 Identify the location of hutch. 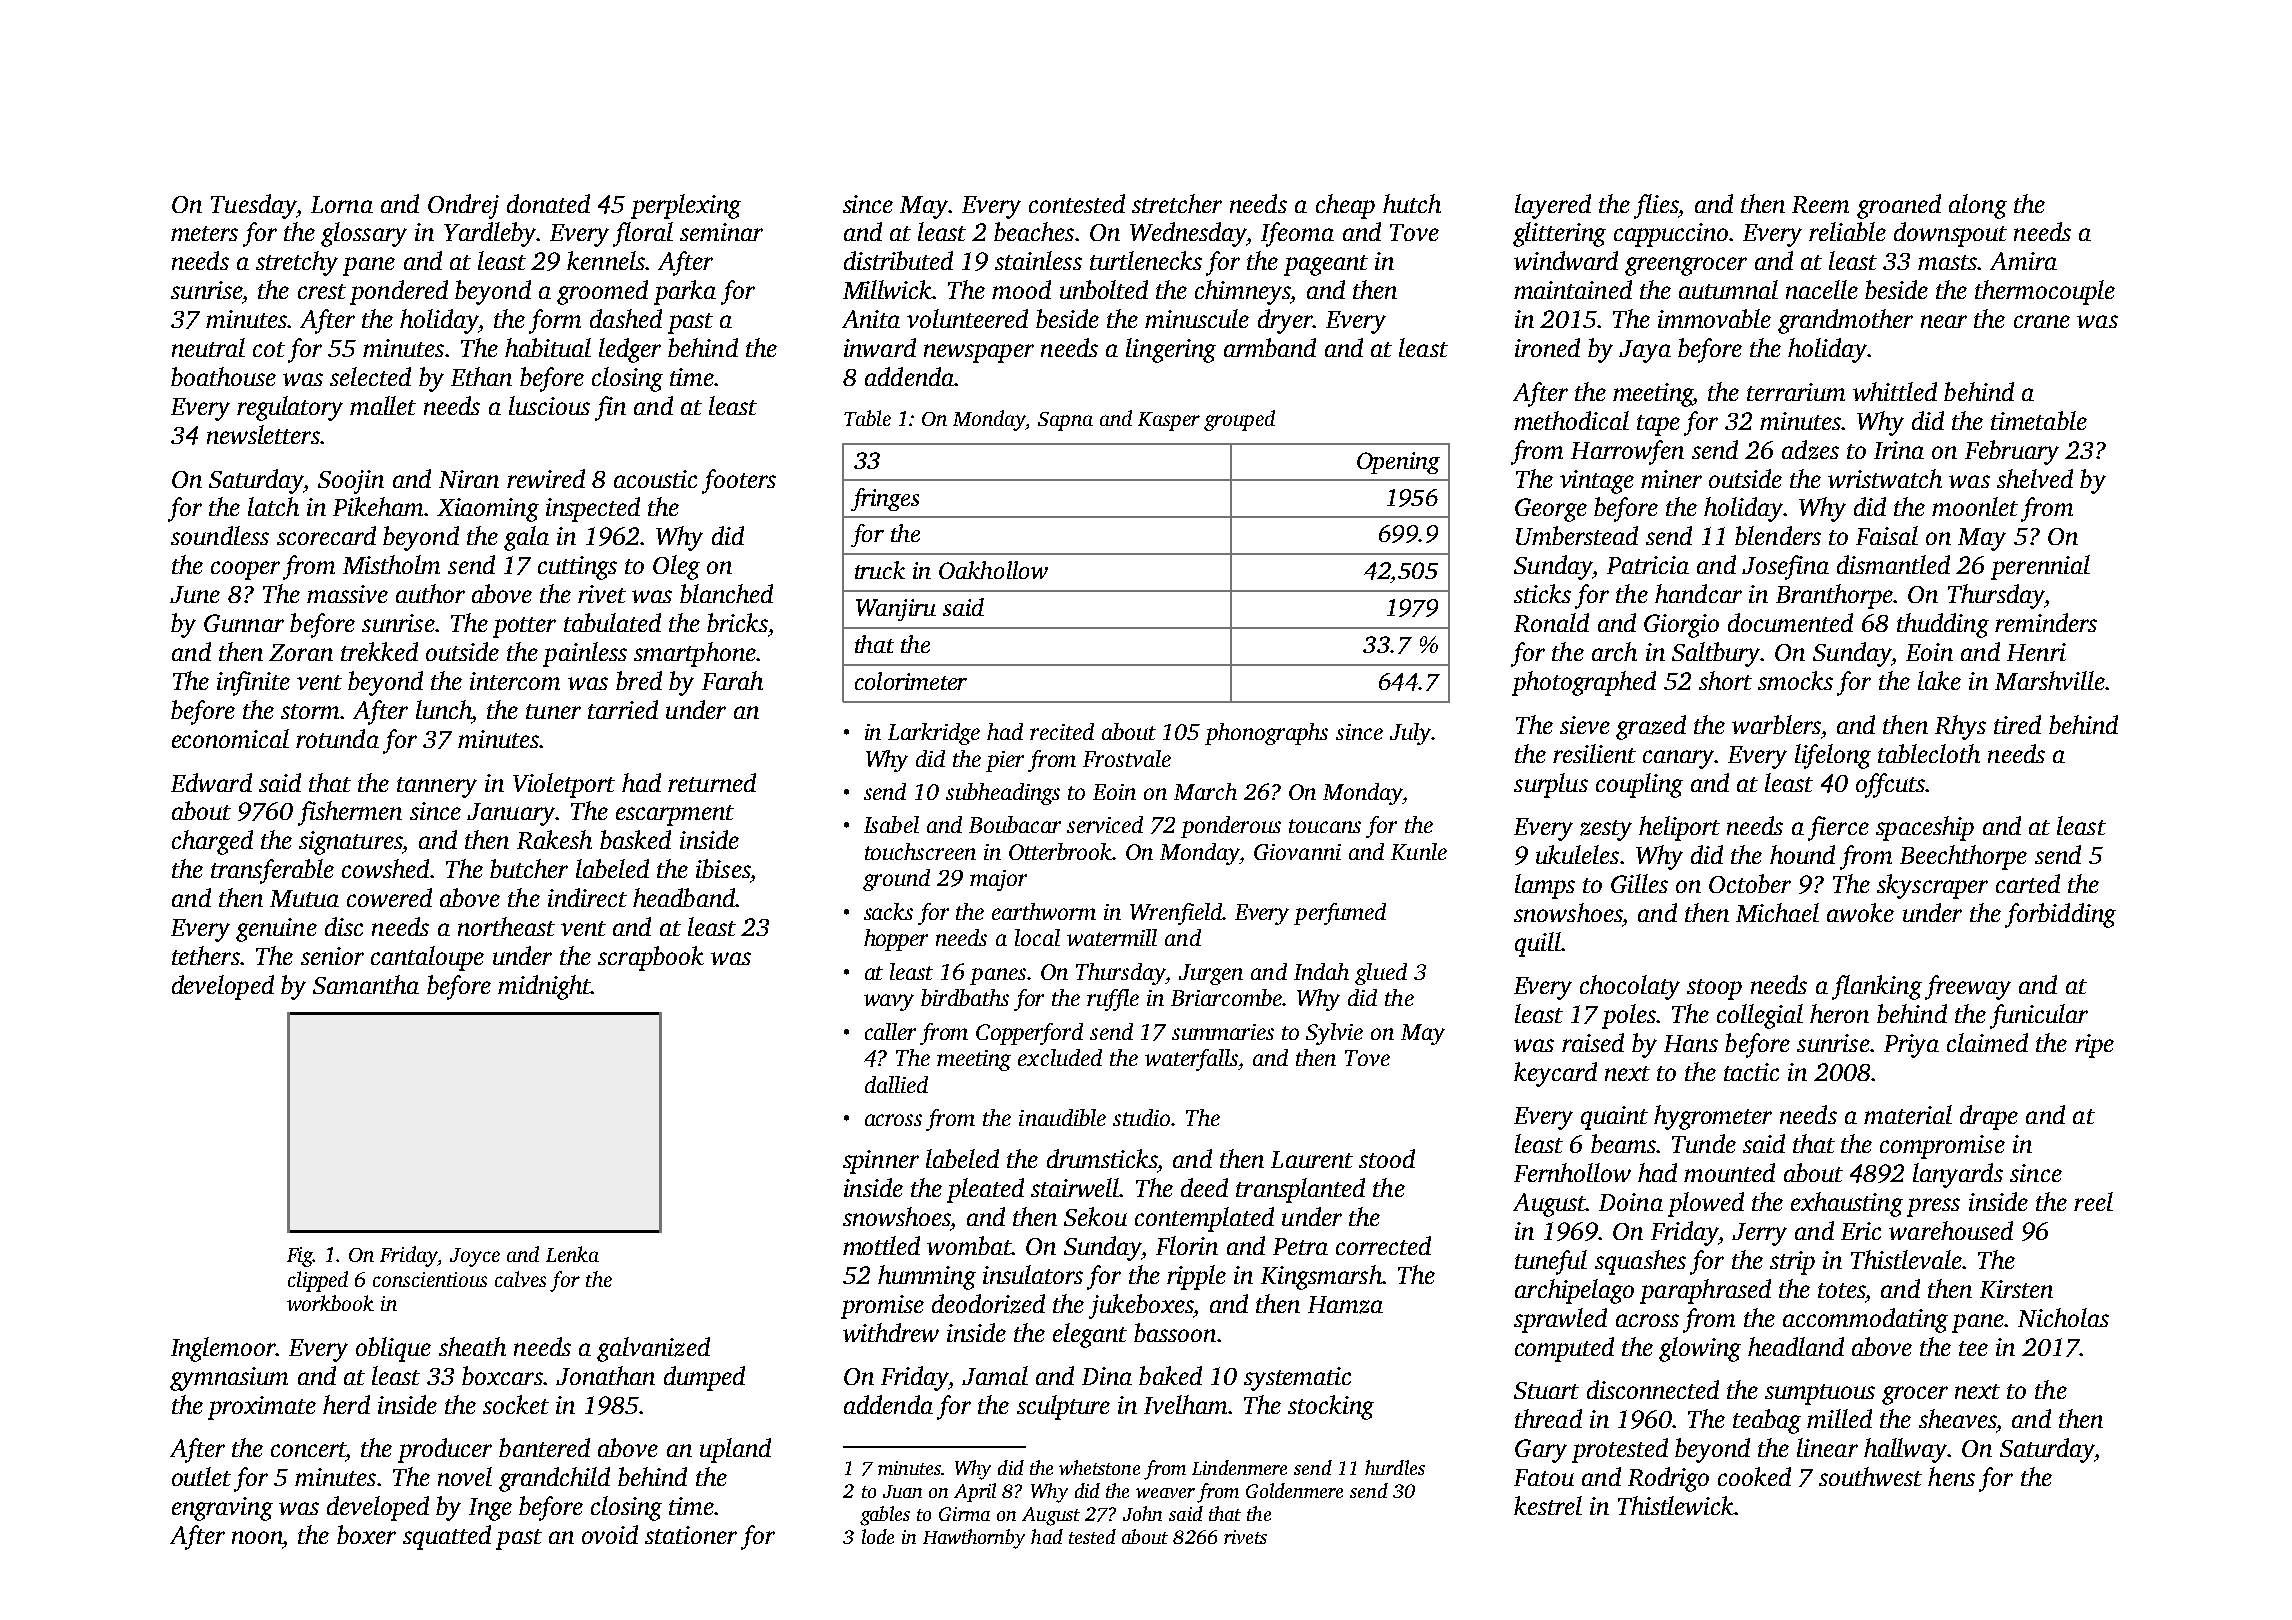
(1412, 203).
